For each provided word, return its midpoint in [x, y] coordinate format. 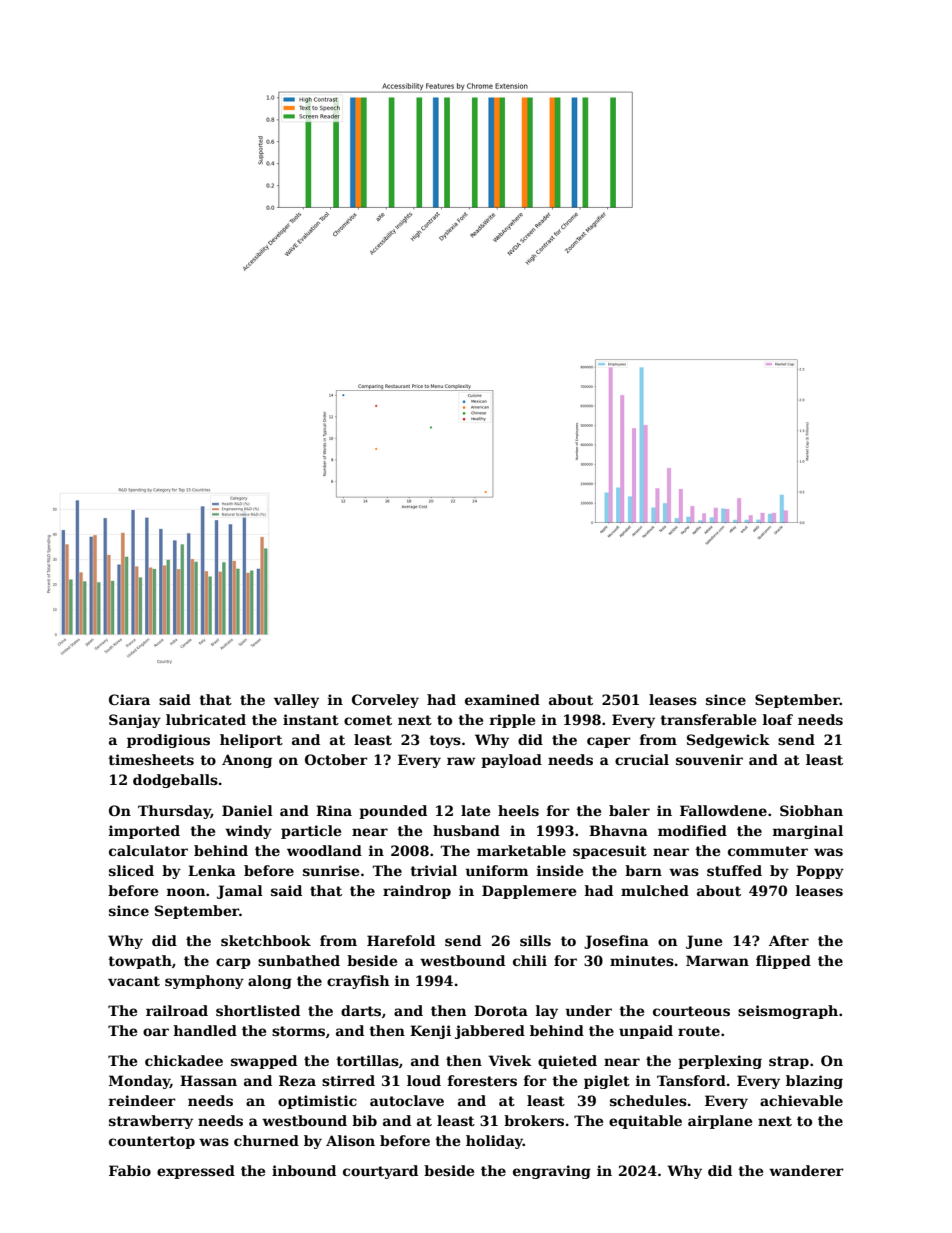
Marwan [717, 960]
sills [535, 940]
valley [296, 701]
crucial [642, 759]
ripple [512, 721]
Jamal [240, 892]
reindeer [142, 1100]
